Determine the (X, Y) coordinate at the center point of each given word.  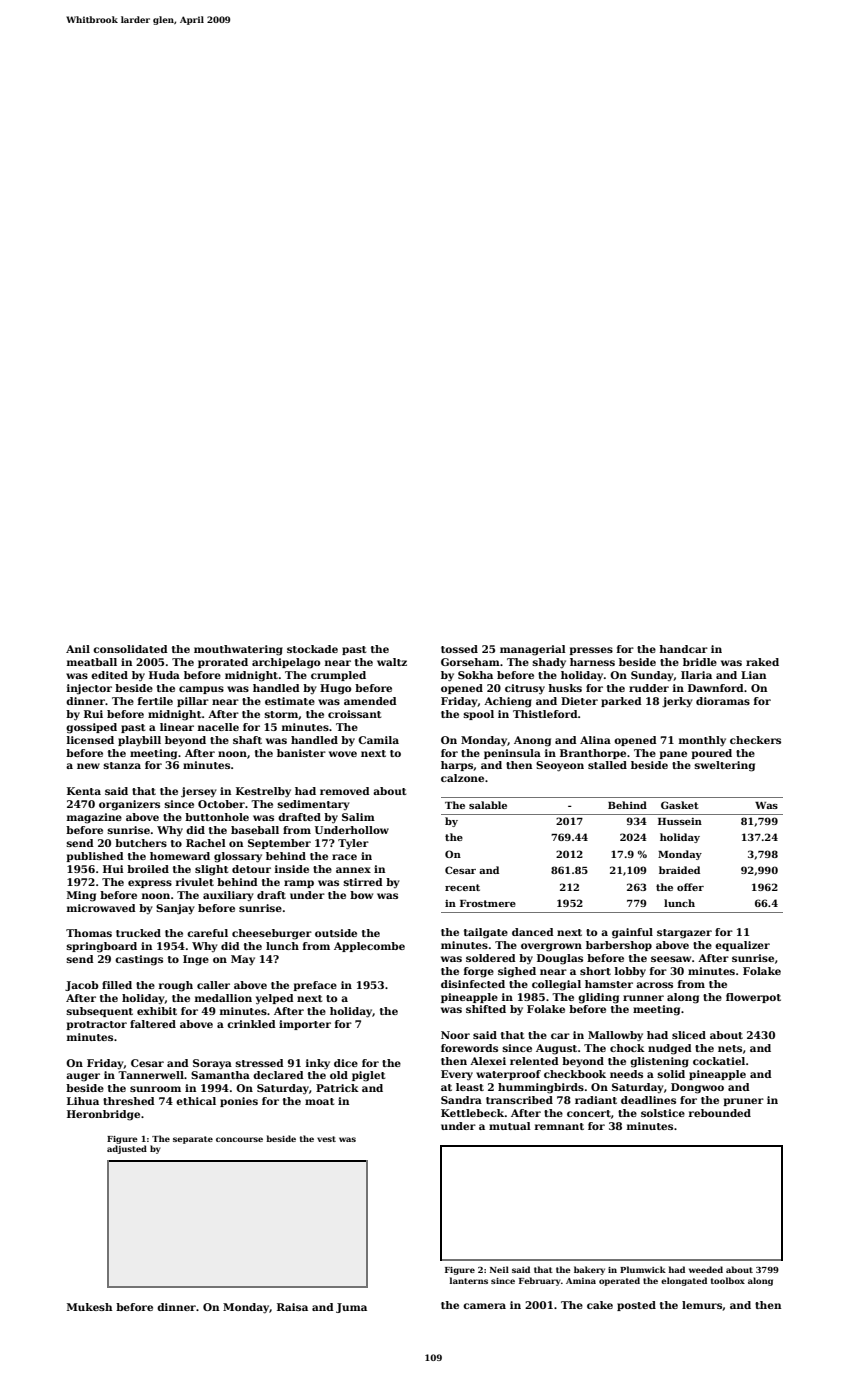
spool (478, 715)
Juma (351, 1308)
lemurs (702, 1305)
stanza (122, 765)
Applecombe (369, 947)
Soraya (212, 1064)
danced (533, 932)
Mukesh (90, 1307)
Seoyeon (560, 766)
